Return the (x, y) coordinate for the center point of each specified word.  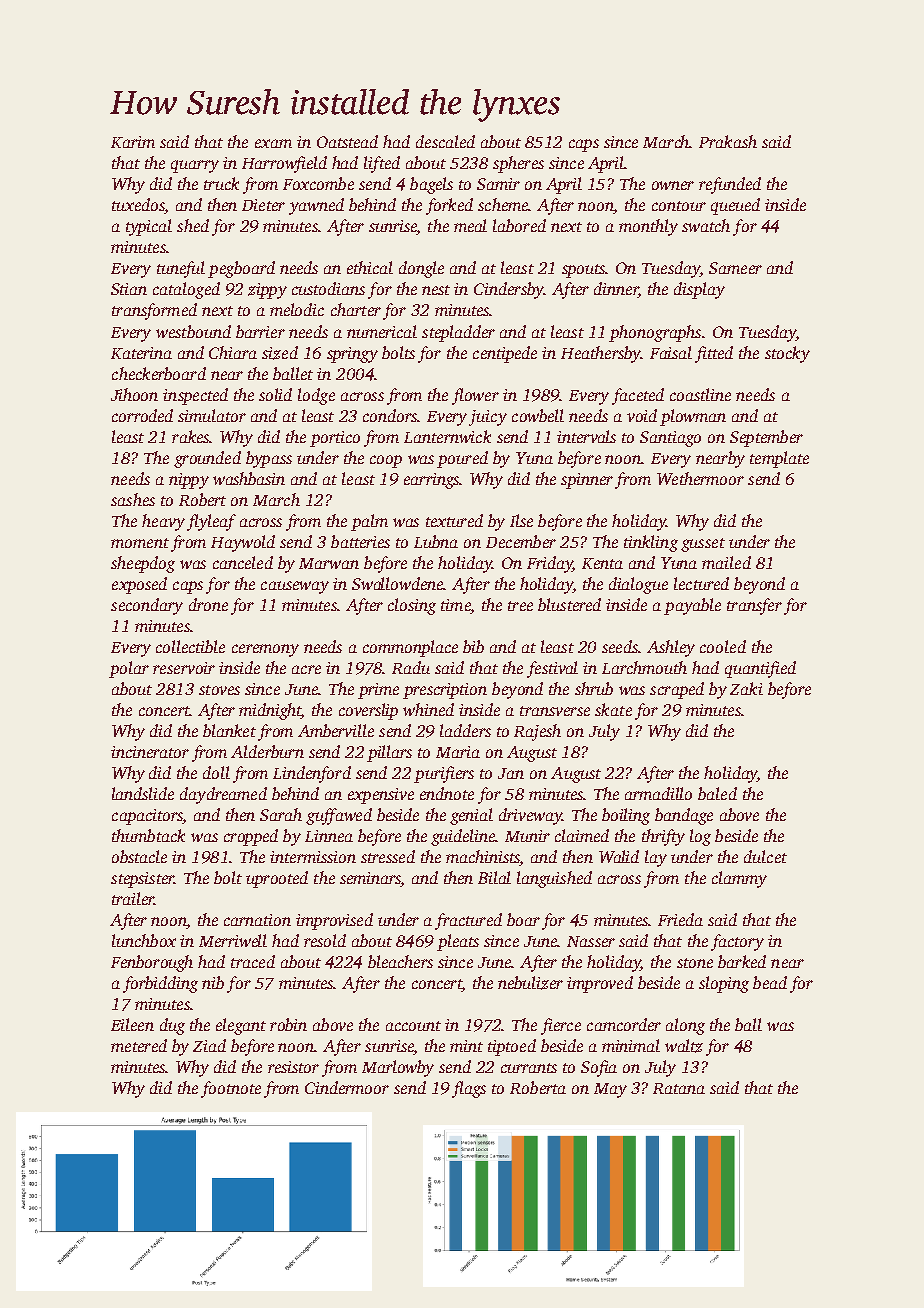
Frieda (680, 919)
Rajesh (537, 732)
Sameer (735, 268)
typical (149, 227)
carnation (257, 920)
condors (390, 415)
